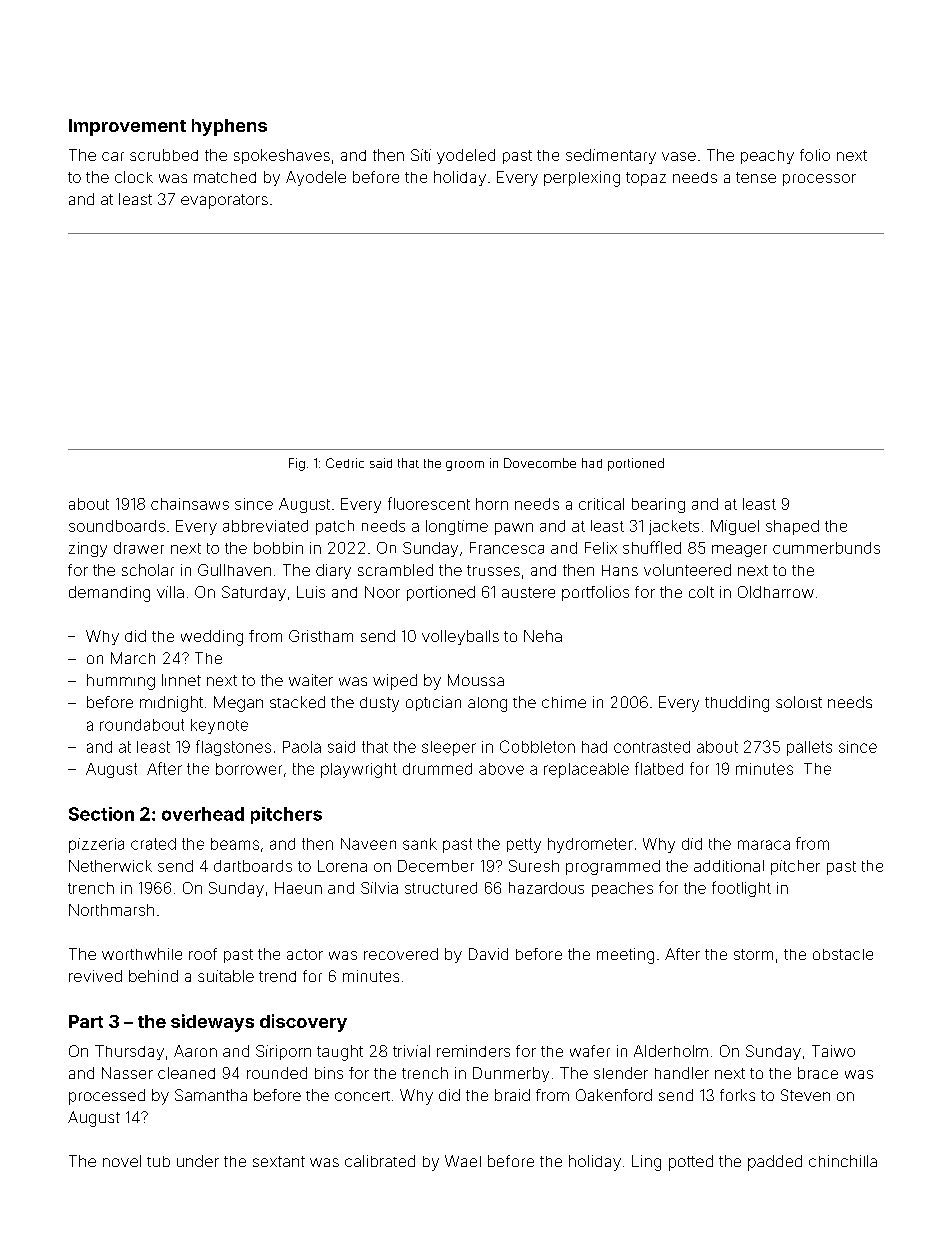 The image size is (952, 1233). What do you see at coordinates (737, 1095) in the screenshot?
I see `forks` at bounding box center [737, 1095].
